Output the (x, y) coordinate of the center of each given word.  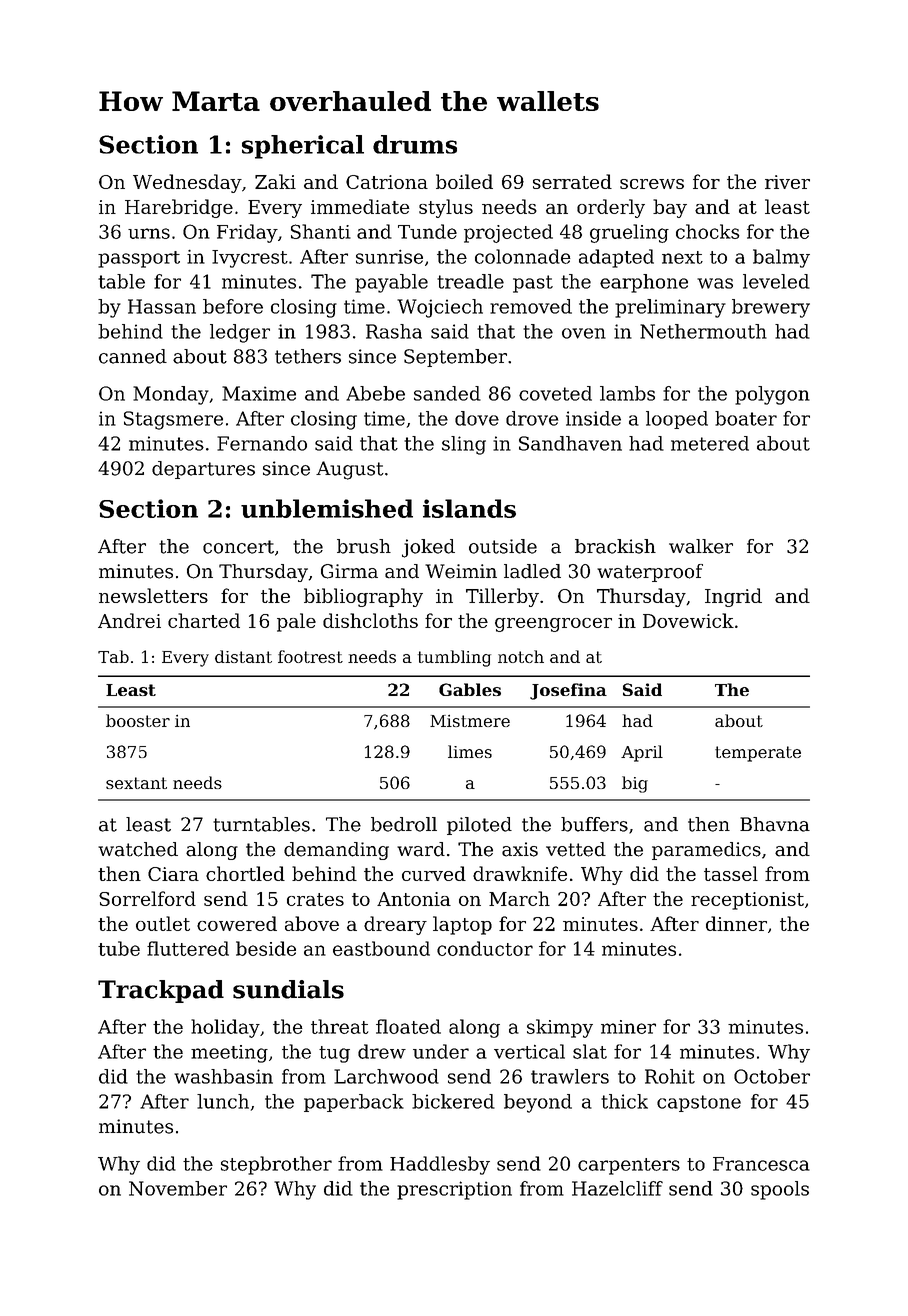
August (350, 470)
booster (138, 720)
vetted (576, 849)
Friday (247, 233)
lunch (223, 1101)
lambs (627, 393)
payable (391, 283)
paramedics (706, 851)
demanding (336, 851)
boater (746, 418)
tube (119, 948)
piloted (479, 826)
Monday (171, 395)
